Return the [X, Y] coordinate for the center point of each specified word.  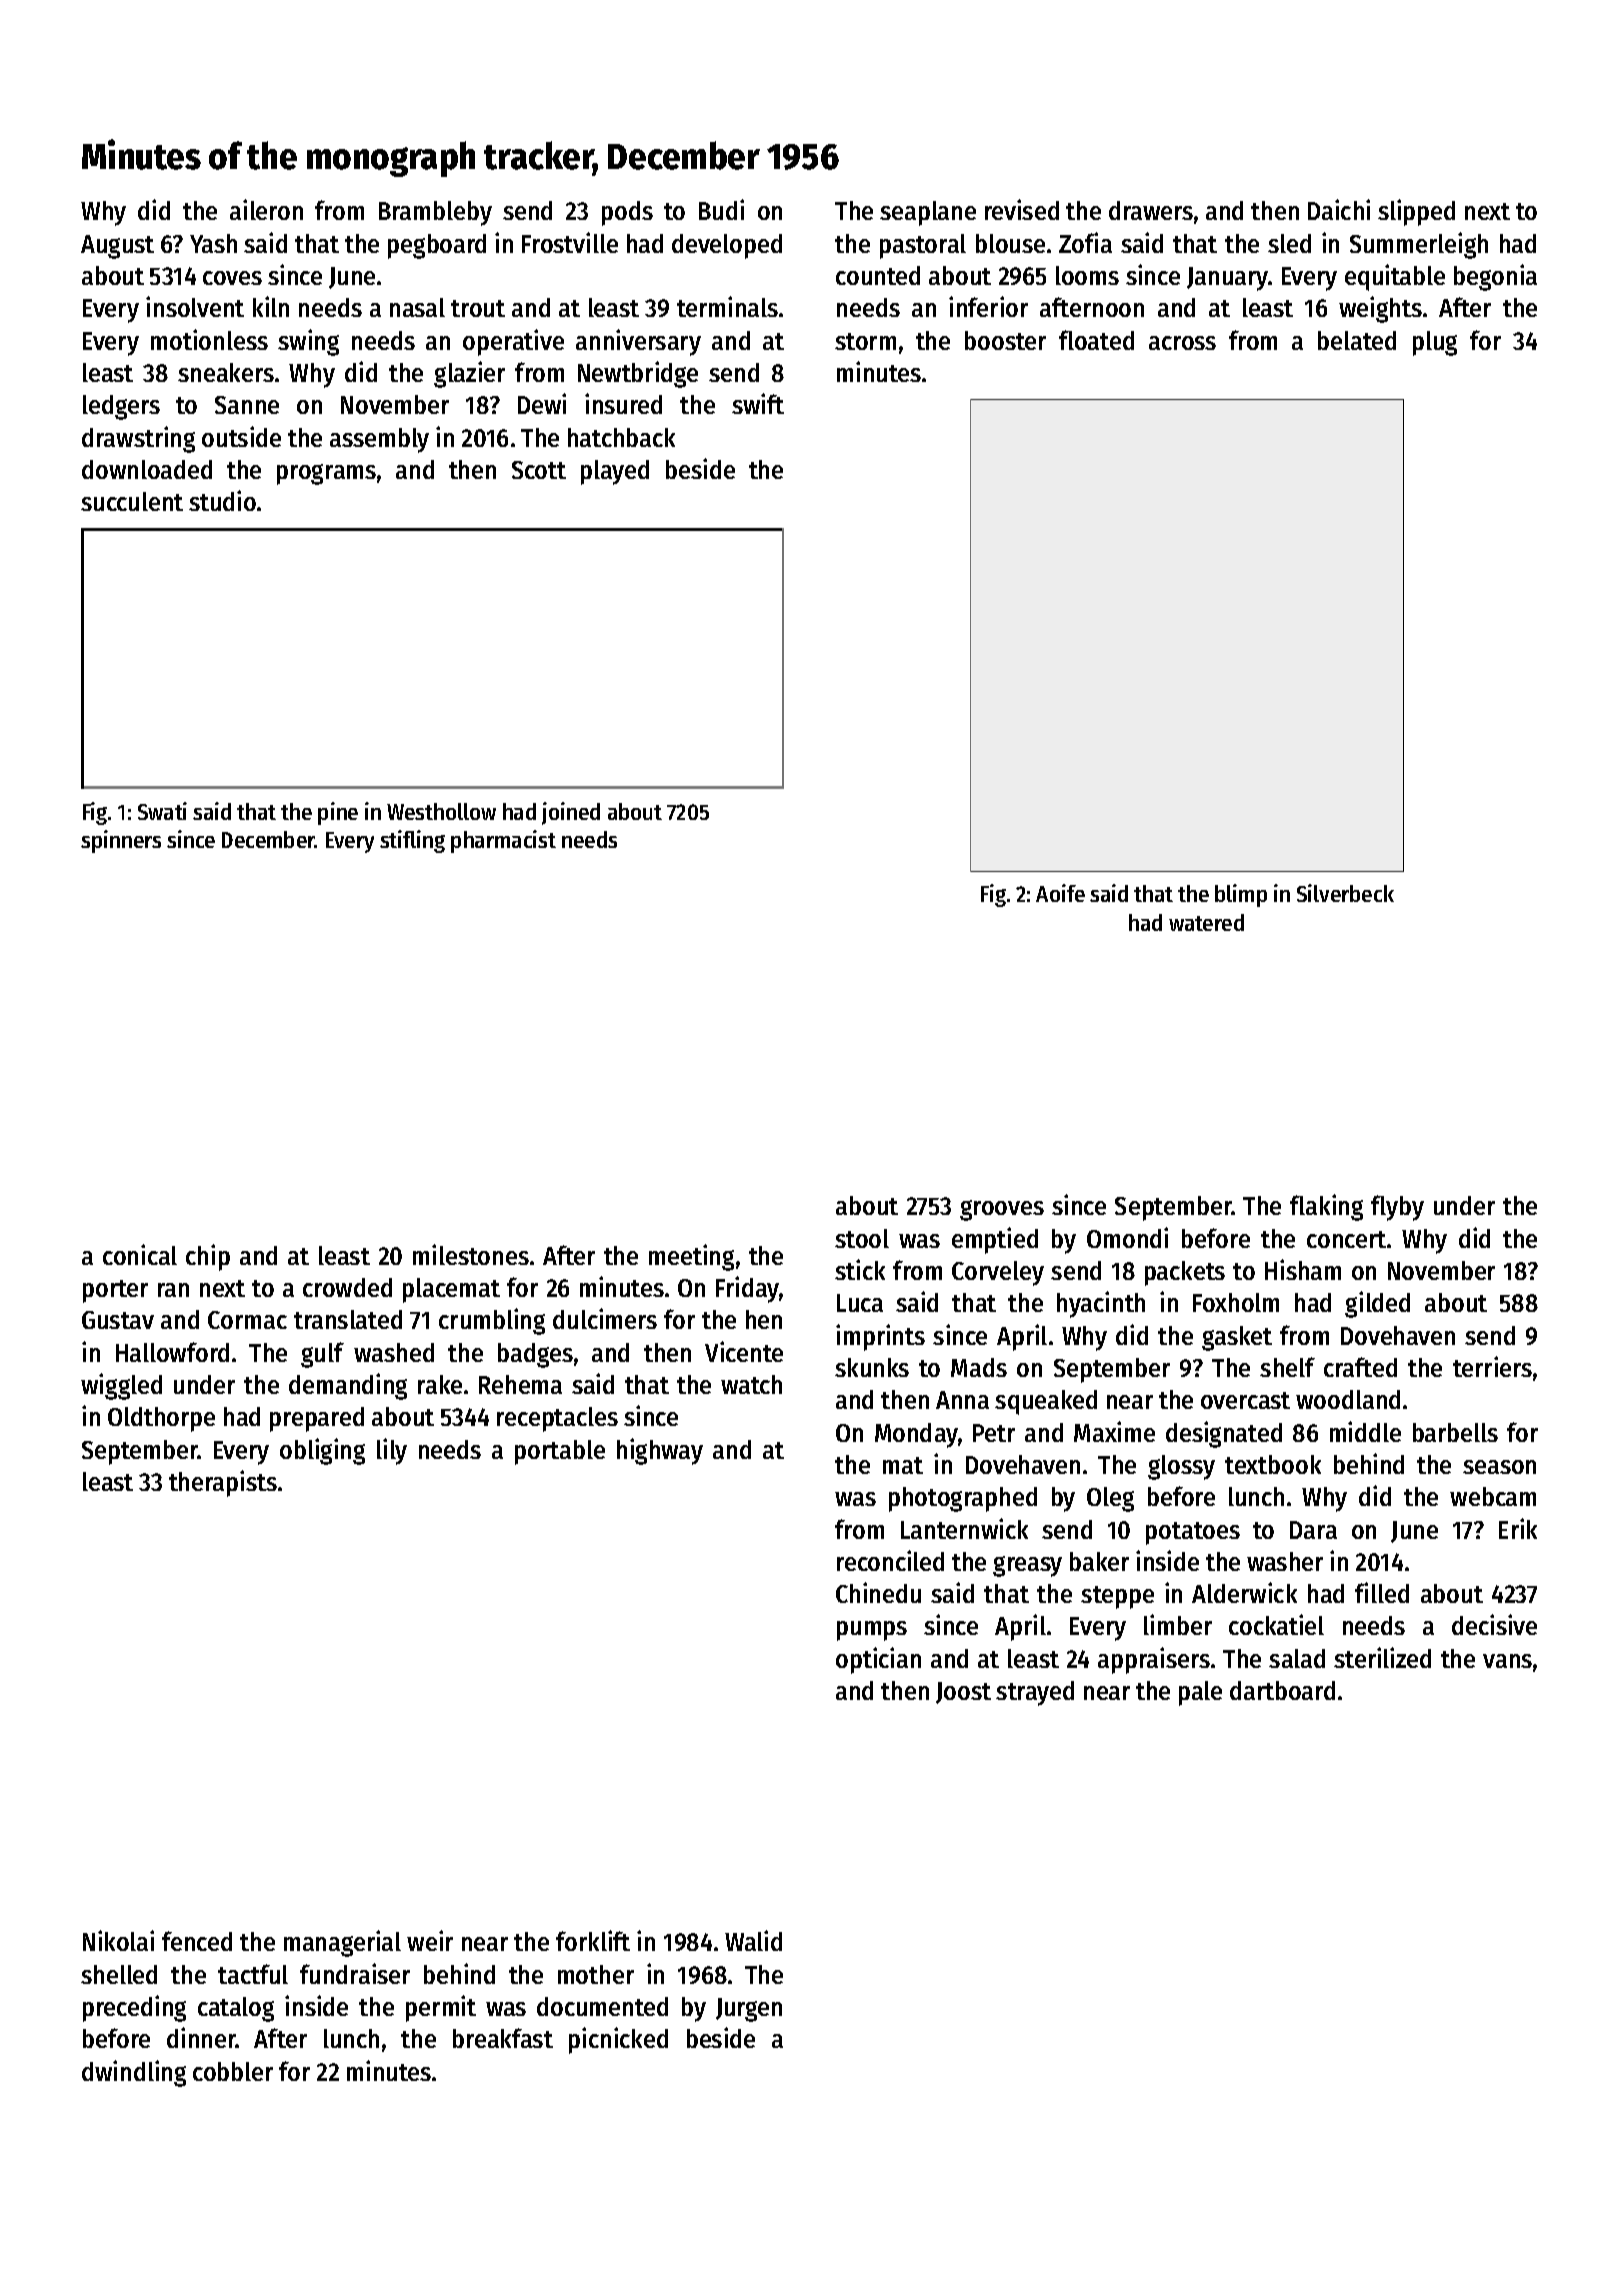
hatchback [621, 437]
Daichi [1339, 209]
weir [430, 1940]
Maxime [1114, 1431]
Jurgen [749, 2010]
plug [1435, 343]
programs [326, 474]
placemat [451, 1290]
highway [660, 1451]
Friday [748, 1289]
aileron [266, 209]
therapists [223, 1483]
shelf [1287, 1367]
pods [627, 213]
